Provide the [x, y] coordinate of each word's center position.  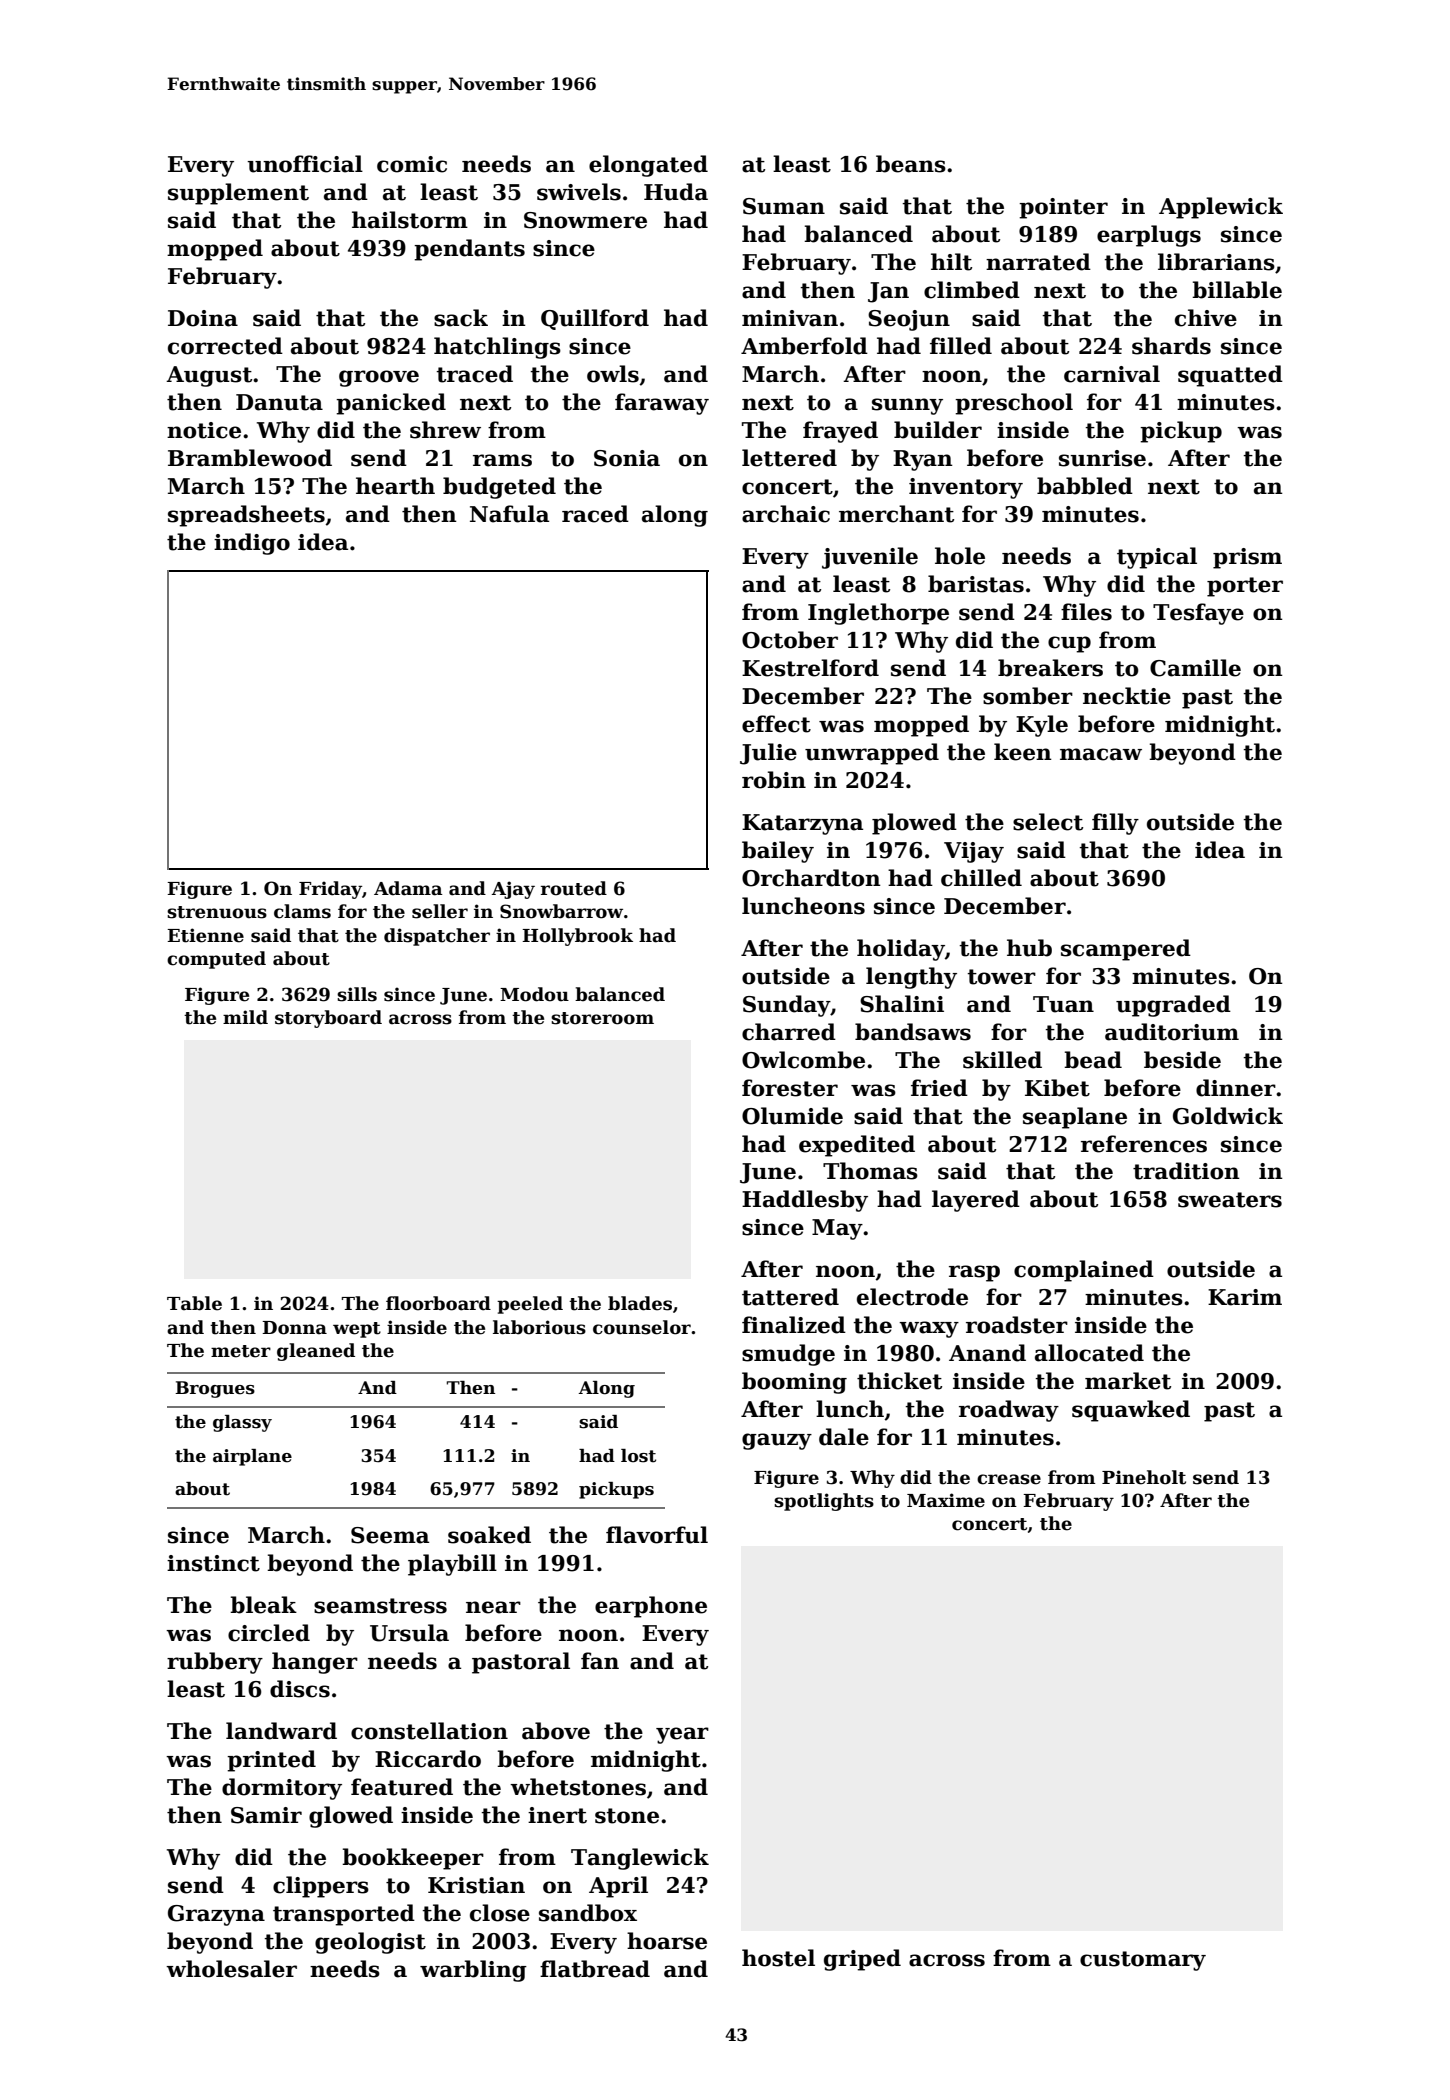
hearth [395, 486]
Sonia [627, 458]
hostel [778, 1958]
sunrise [1102, 458]
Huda [676, 192]
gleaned [316, 1352]
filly [1115, 824]
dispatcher [437, 937]
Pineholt [1144, 1477]
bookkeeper [413, 1859]
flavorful [657, 1535]
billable [1237, 290]
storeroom [602, 1018]
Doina [203, 318]
